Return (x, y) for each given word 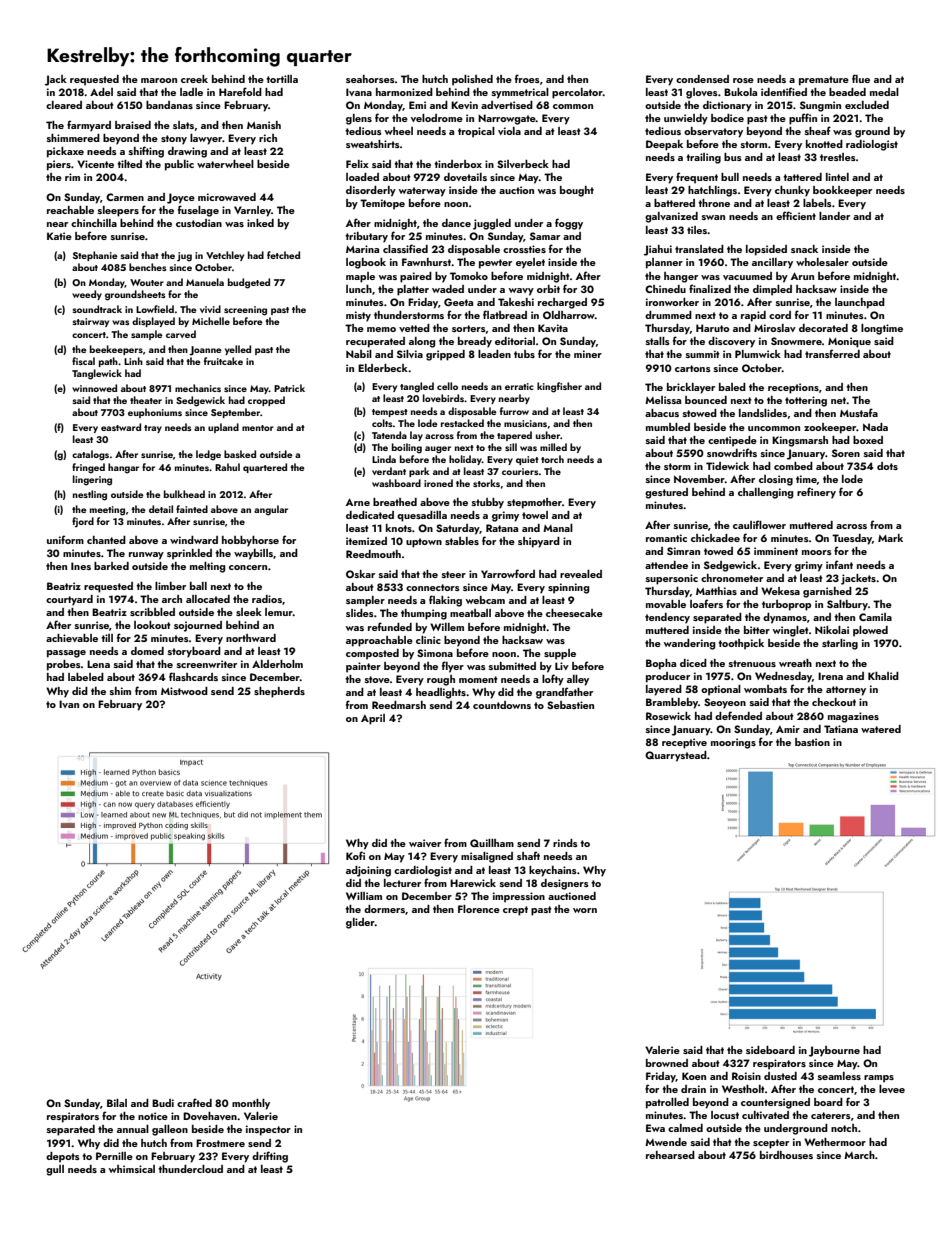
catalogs (90, 455)
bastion (812, 742)
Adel (101, 92)
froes (527, 78)
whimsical (132, 1169)
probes (64, 665)
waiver (425, 843)
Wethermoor (835, 1142)
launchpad (860, 303)
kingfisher (559, 387)
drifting (270, 1157)
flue (861, 78)
